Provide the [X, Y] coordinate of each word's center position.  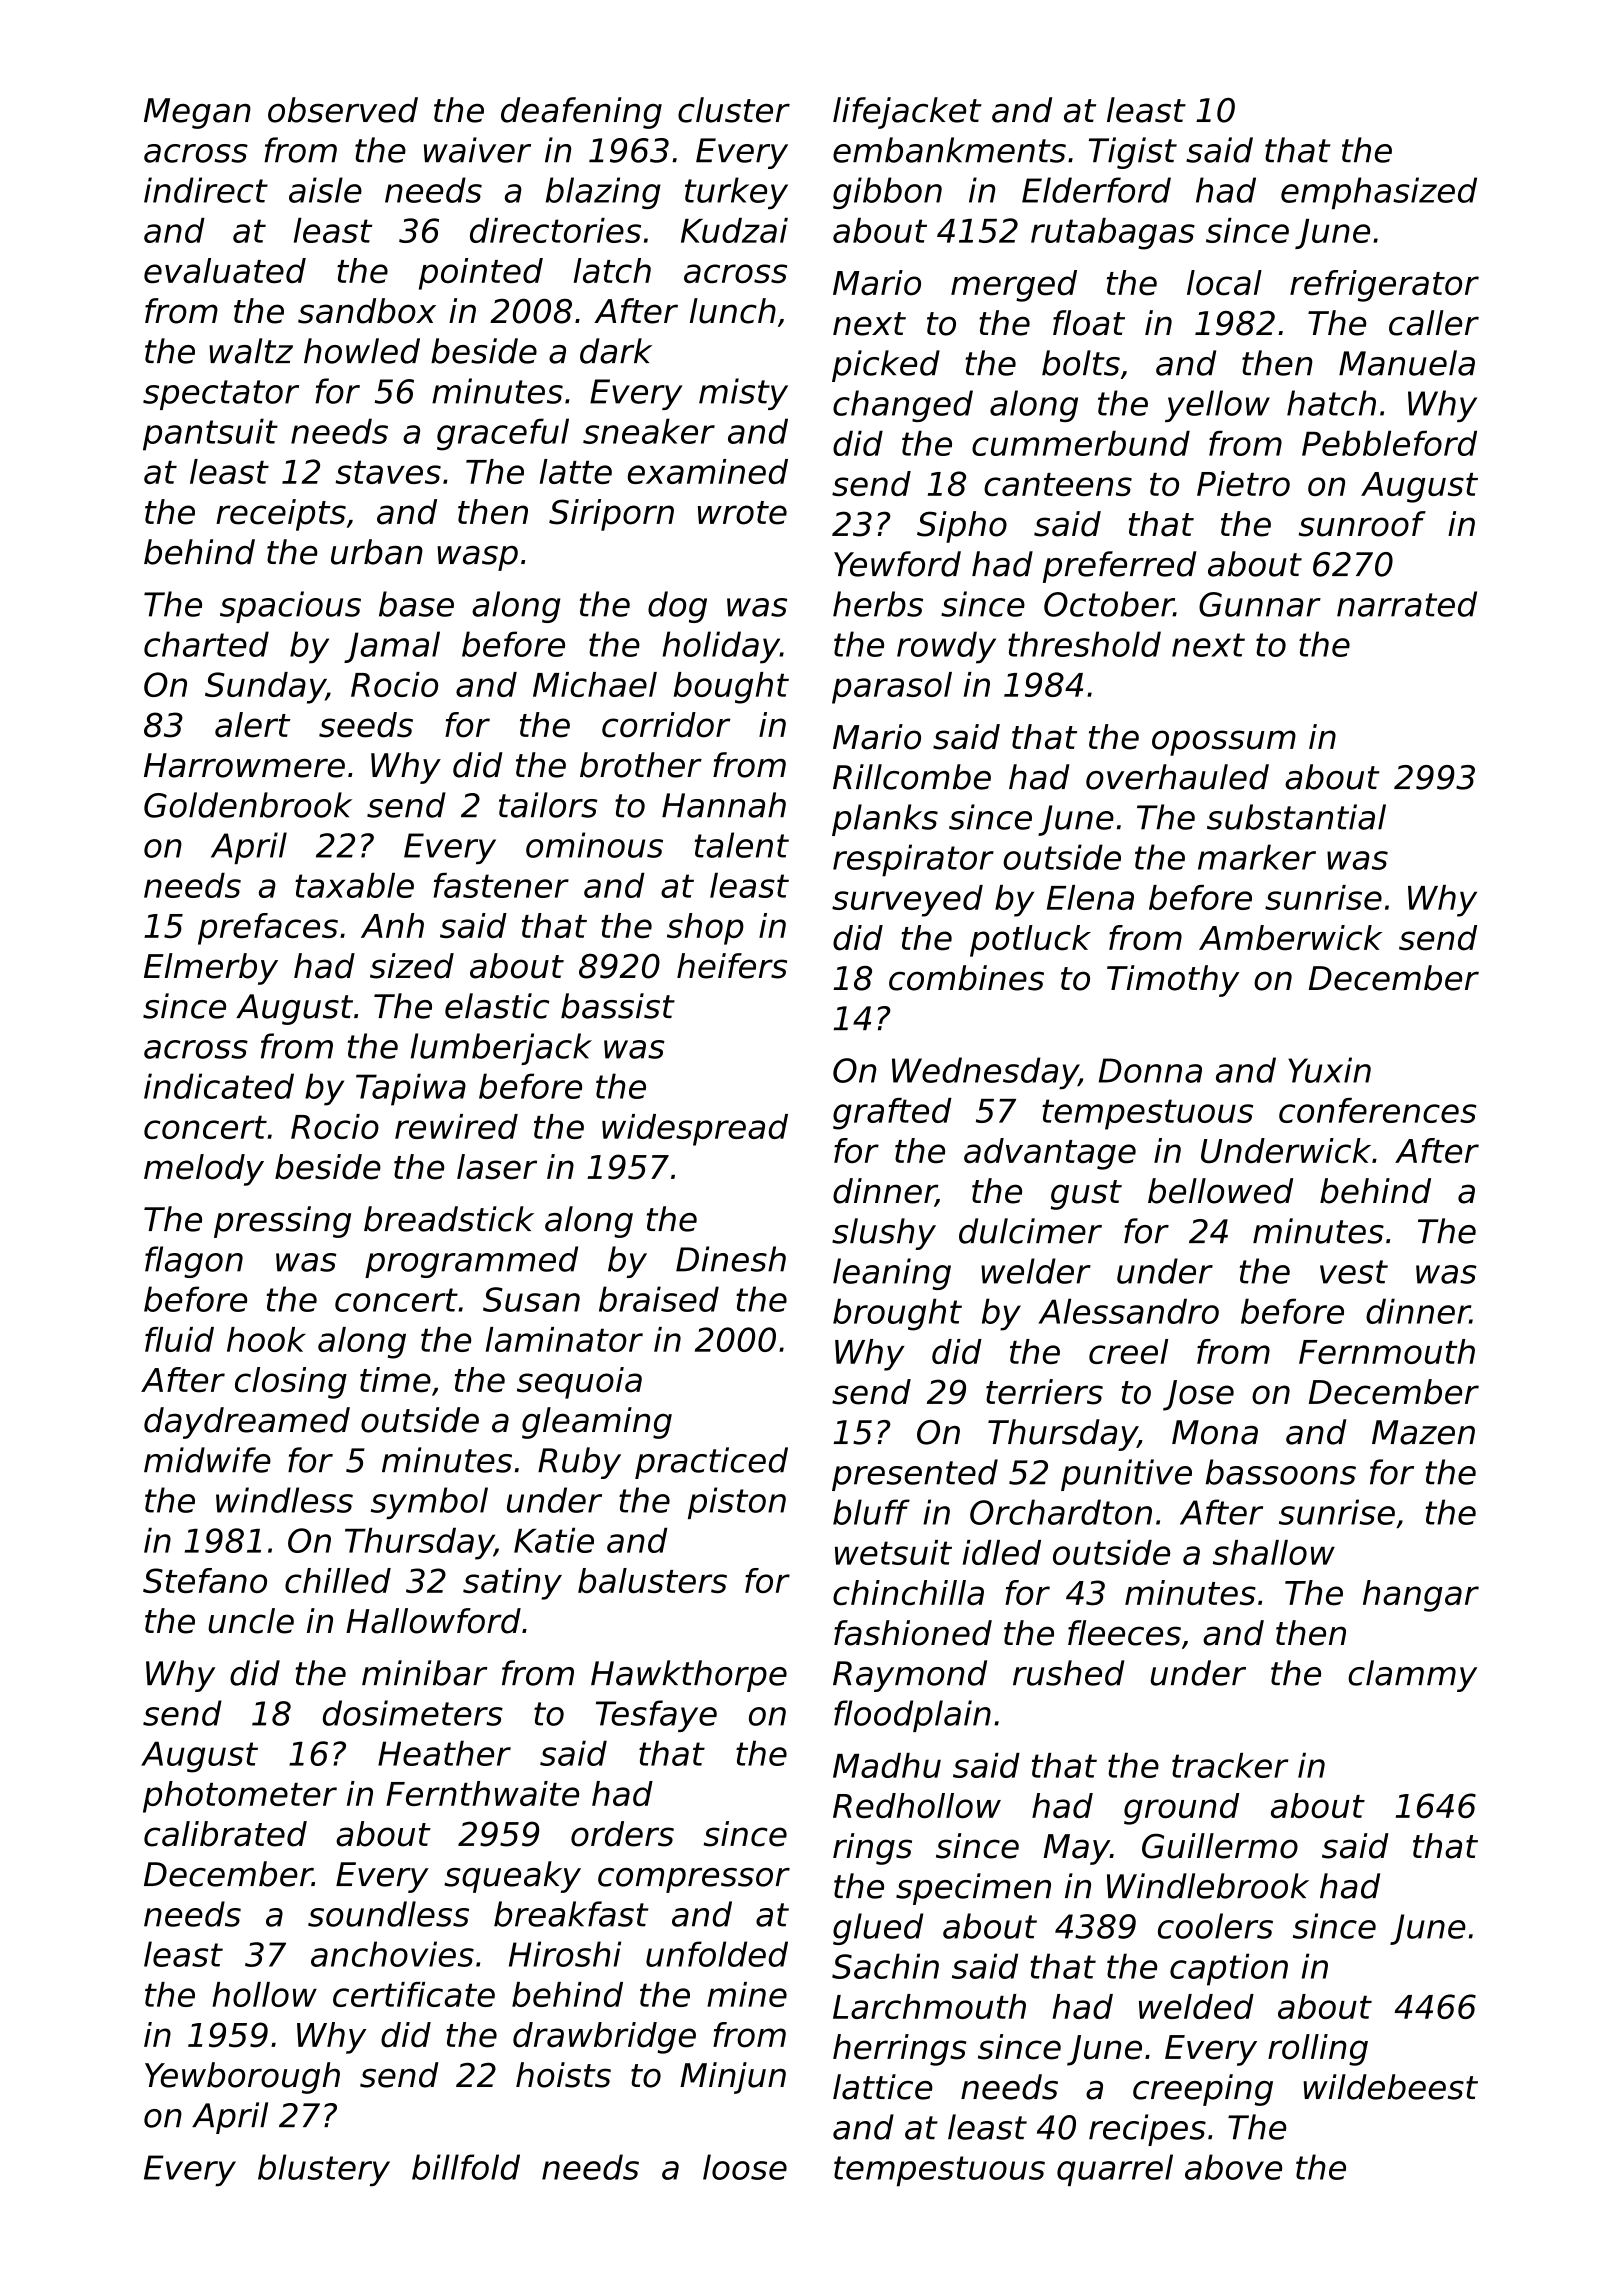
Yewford [897, 564]
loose [745, 2167]
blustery [324, 2170]
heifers [732, 966]
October [1109, 604]
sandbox [367, 311]
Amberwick [1290, 938]
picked [886, 366]
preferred [1119, 567]
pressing [282, 1222]
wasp [477, 558]
